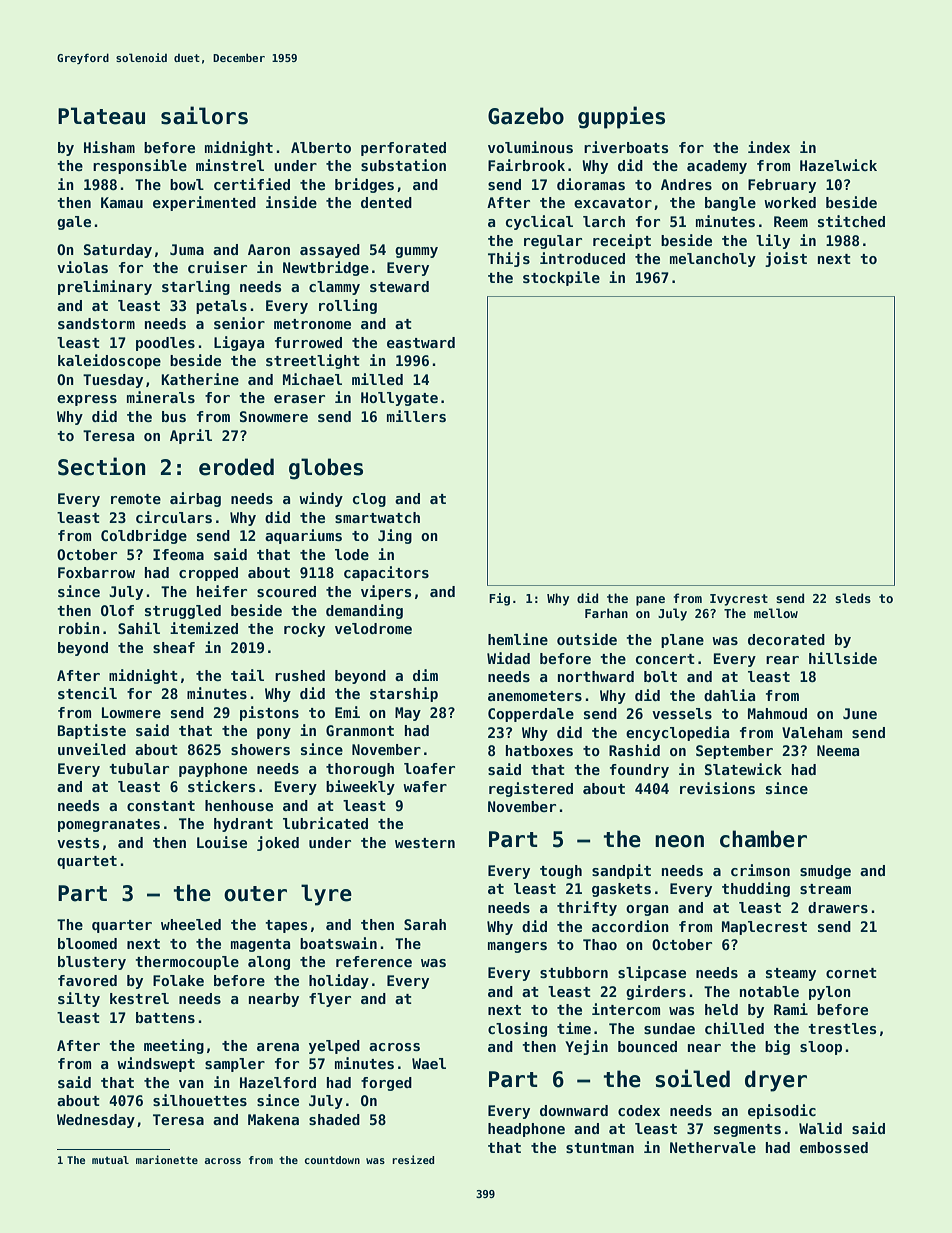  Describe the element at coordinates (606, 613) in the screenshot. I see `Farhan` at that location.
